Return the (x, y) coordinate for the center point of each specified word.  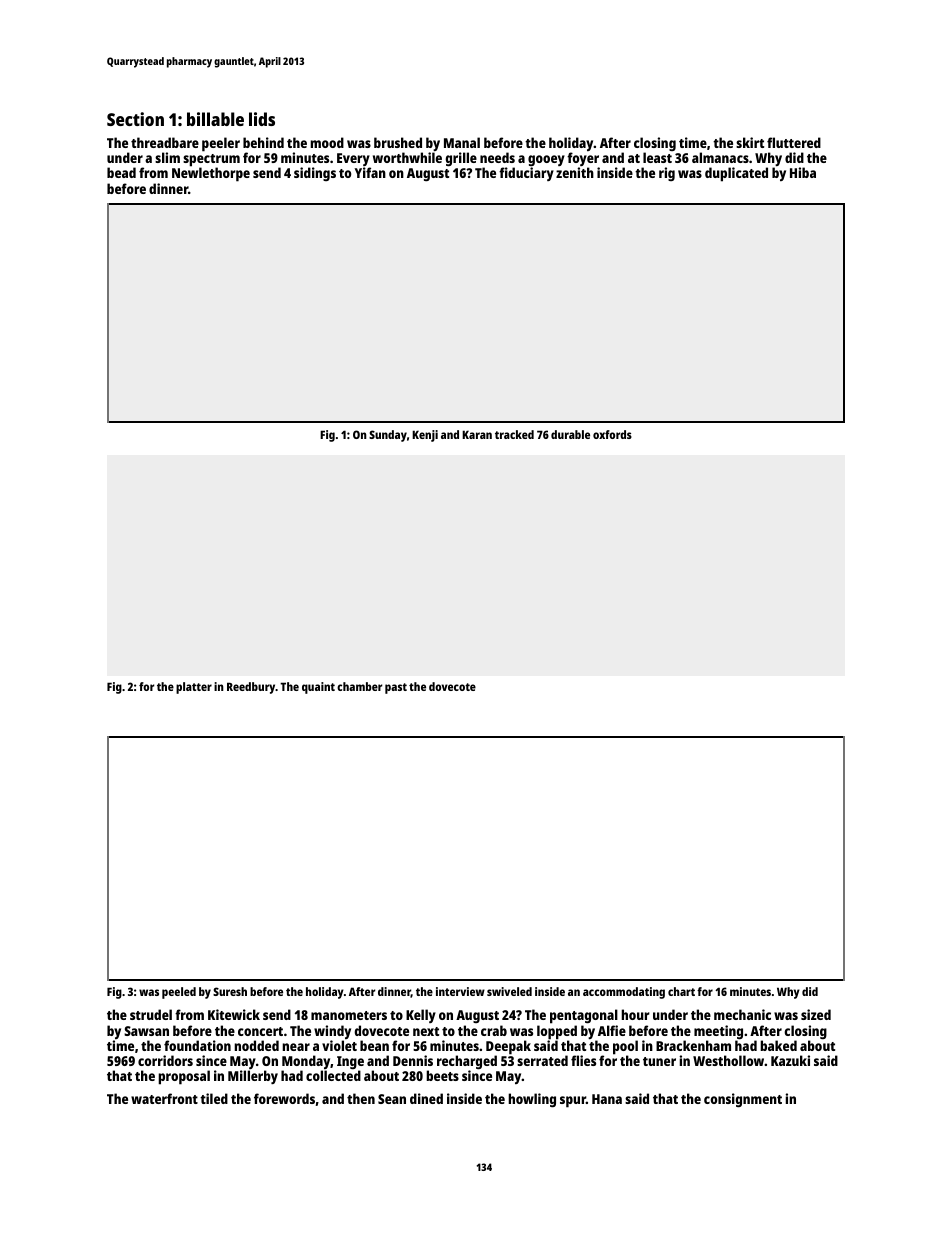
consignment (743, 1100)
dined (426, 1098)
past (396, 688)
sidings (315, 174)
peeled (179, 993)
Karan (477, 434)
